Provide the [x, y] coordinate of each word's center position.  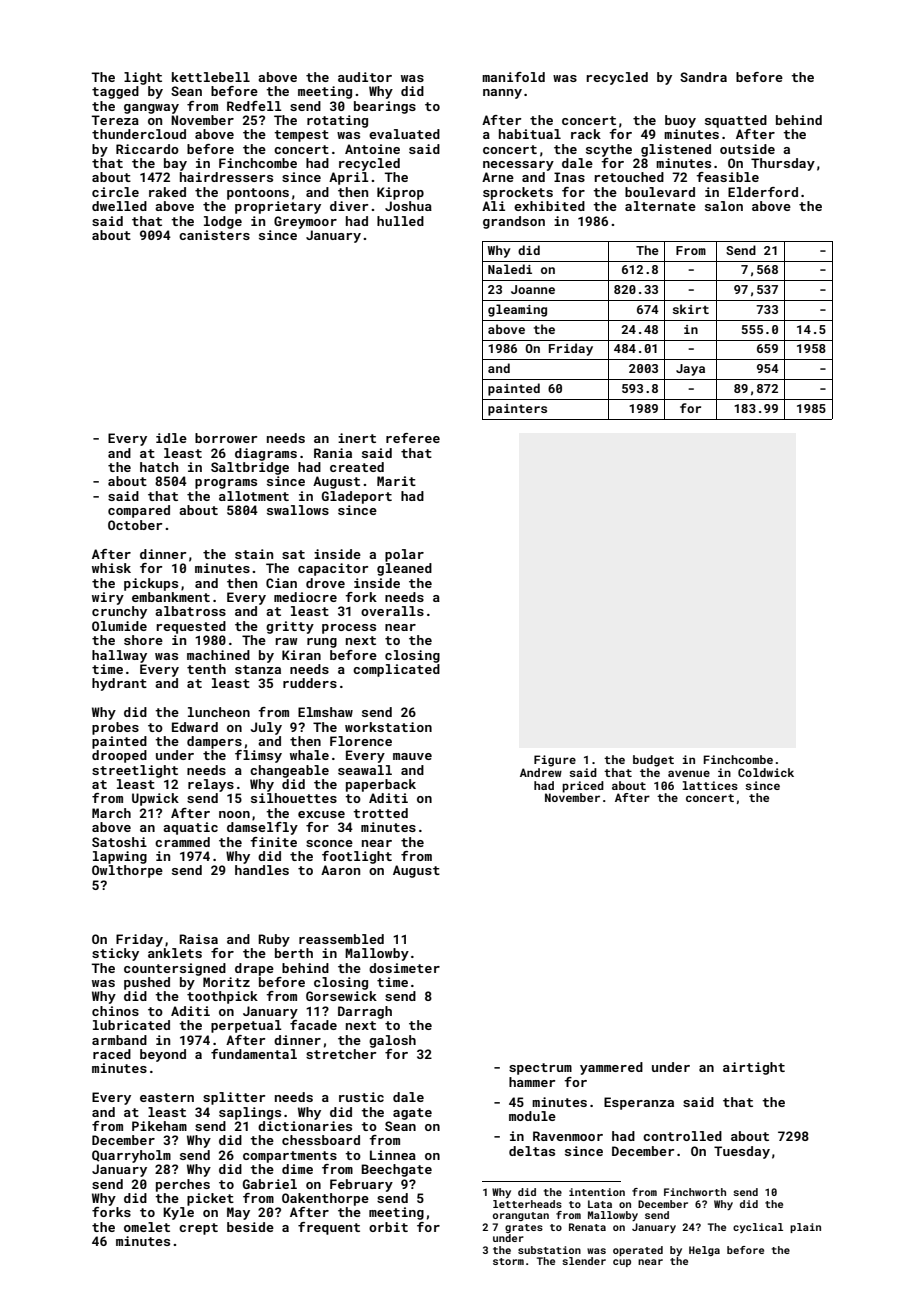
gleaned [404, 569]
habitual [530, 134]
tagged [115, 92]
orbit [388, 1227]
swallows [298, 510]
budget [653, 761]
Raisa [198, 939]
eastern [167, 1097]
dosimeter [404, 968]
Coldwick [766, 772]
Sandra [703, 77]
